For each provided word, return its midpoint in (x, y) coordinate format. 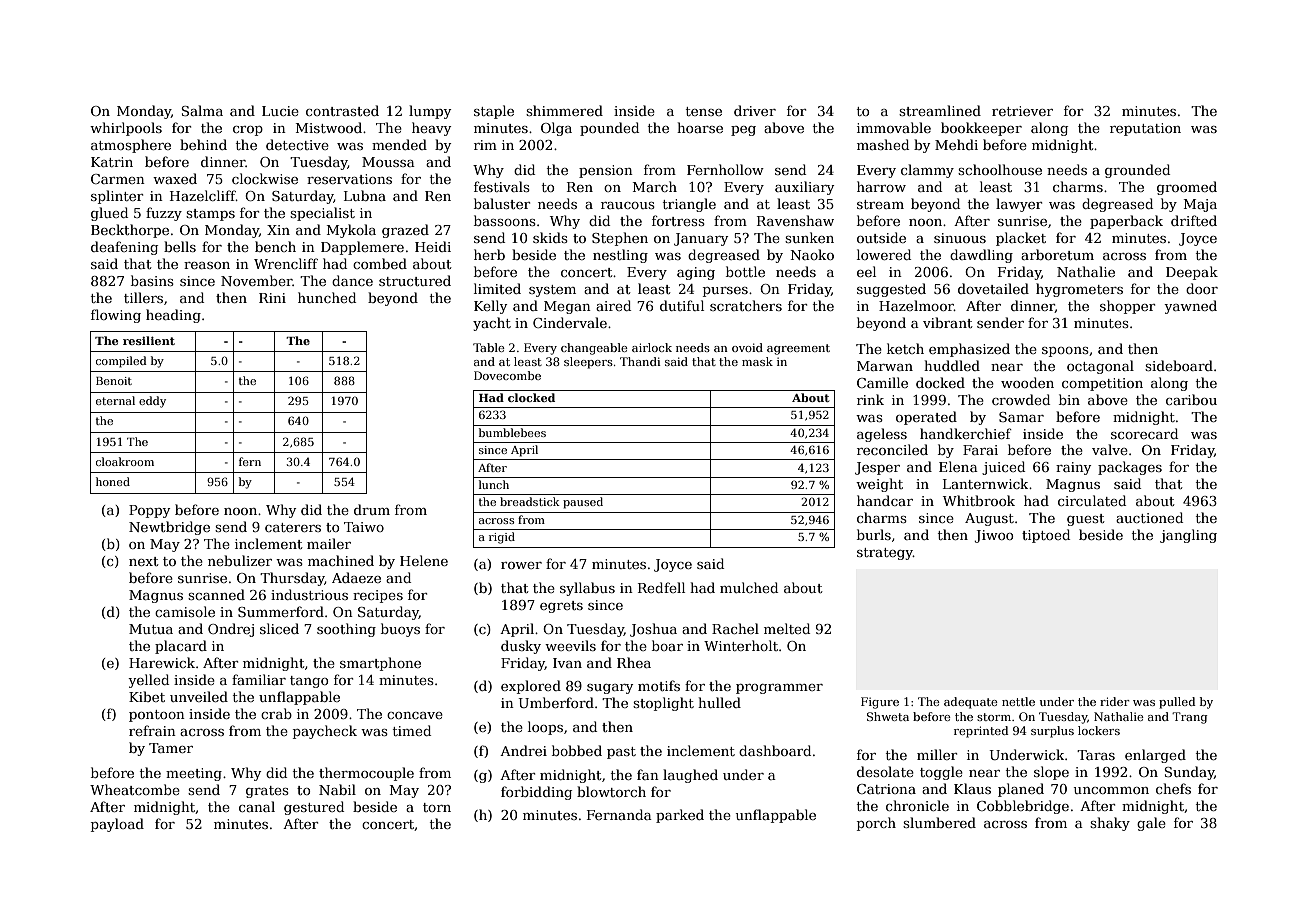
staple (494, 112)
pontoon (157, 716)
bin (1069, 399)
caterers (293, 527)
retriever (1022, 111)
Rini (272, 298)
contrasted (342, 110)
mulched (749, 587)
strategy (885, 554)
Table (489, 347)
